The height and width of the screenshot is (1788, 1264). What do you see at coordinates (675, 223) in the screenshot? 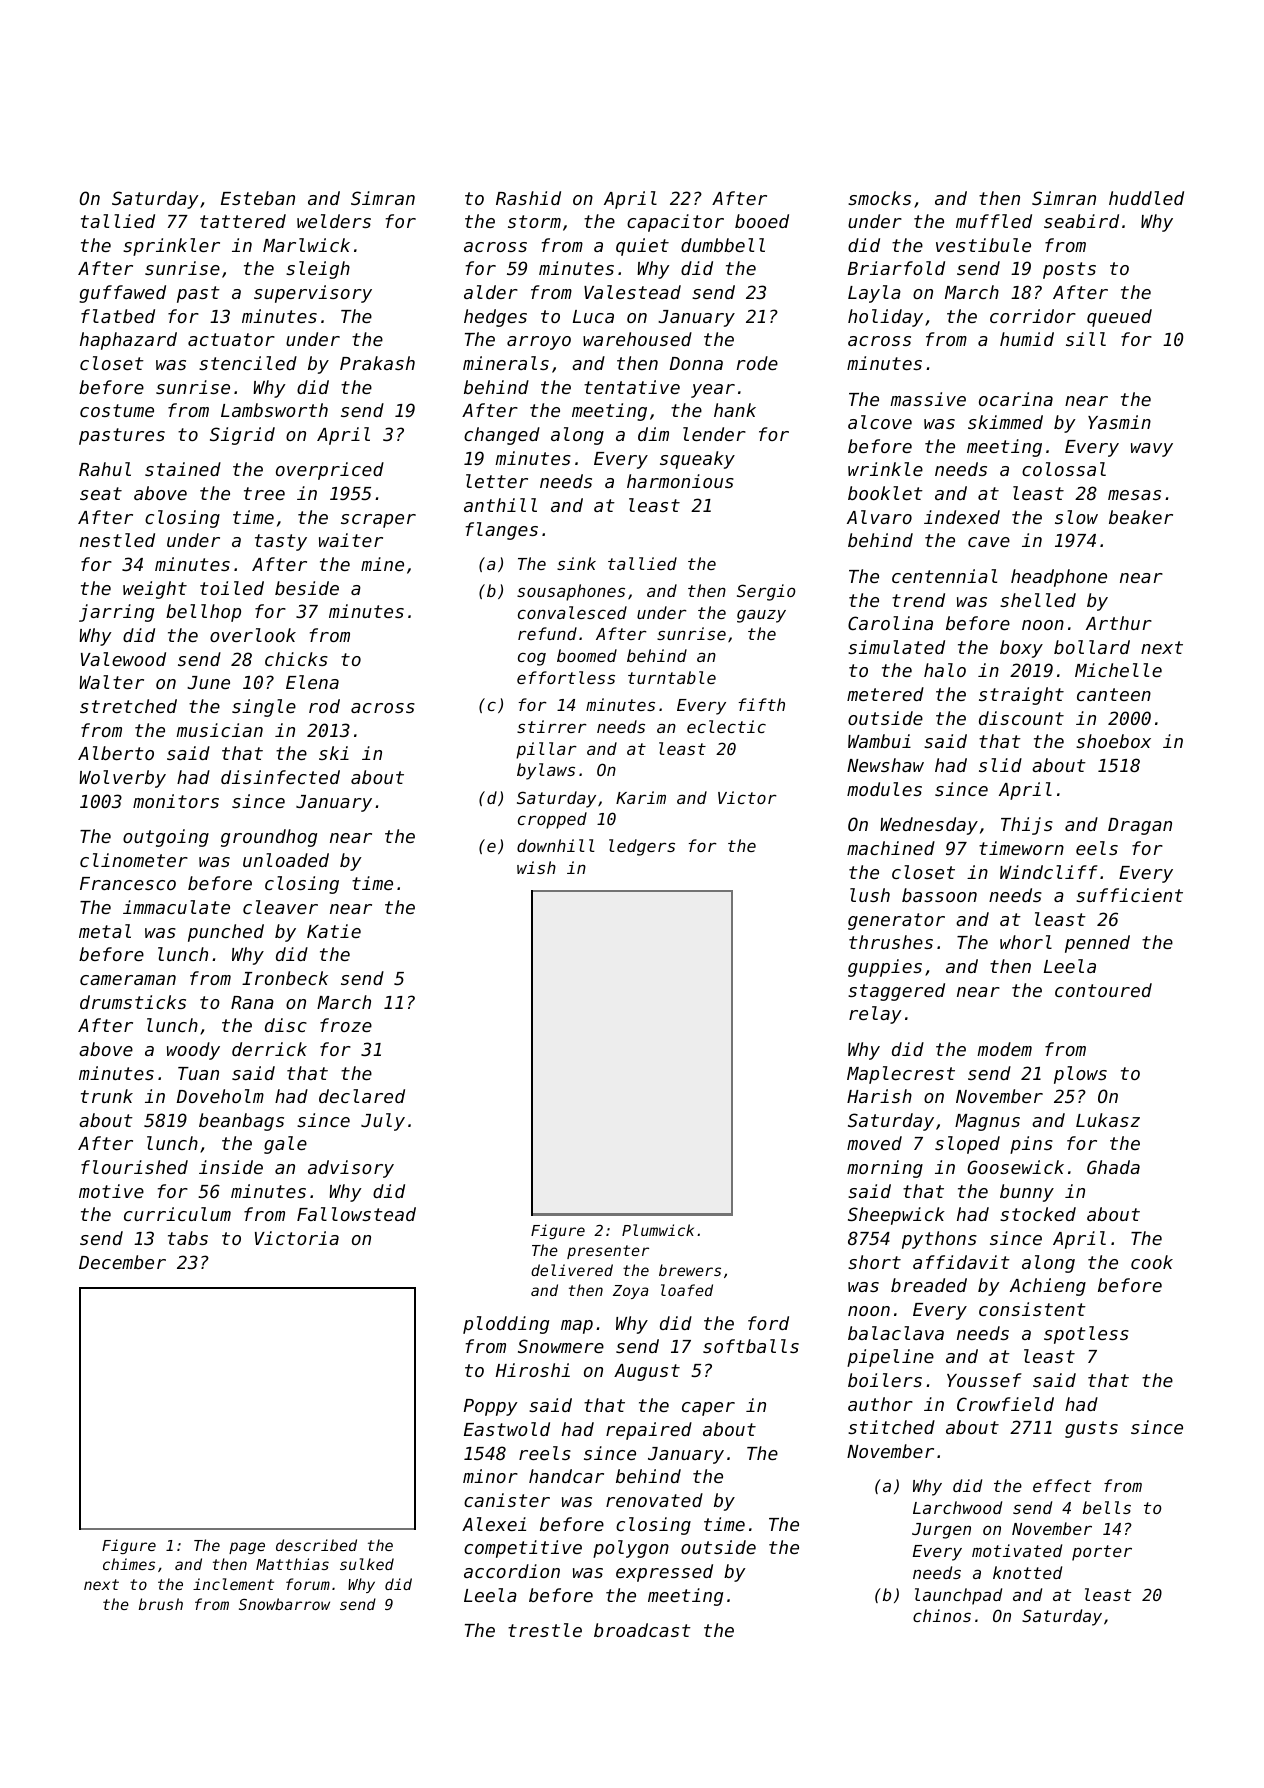
I see `capacitor` at bounding box center [675, 223].
